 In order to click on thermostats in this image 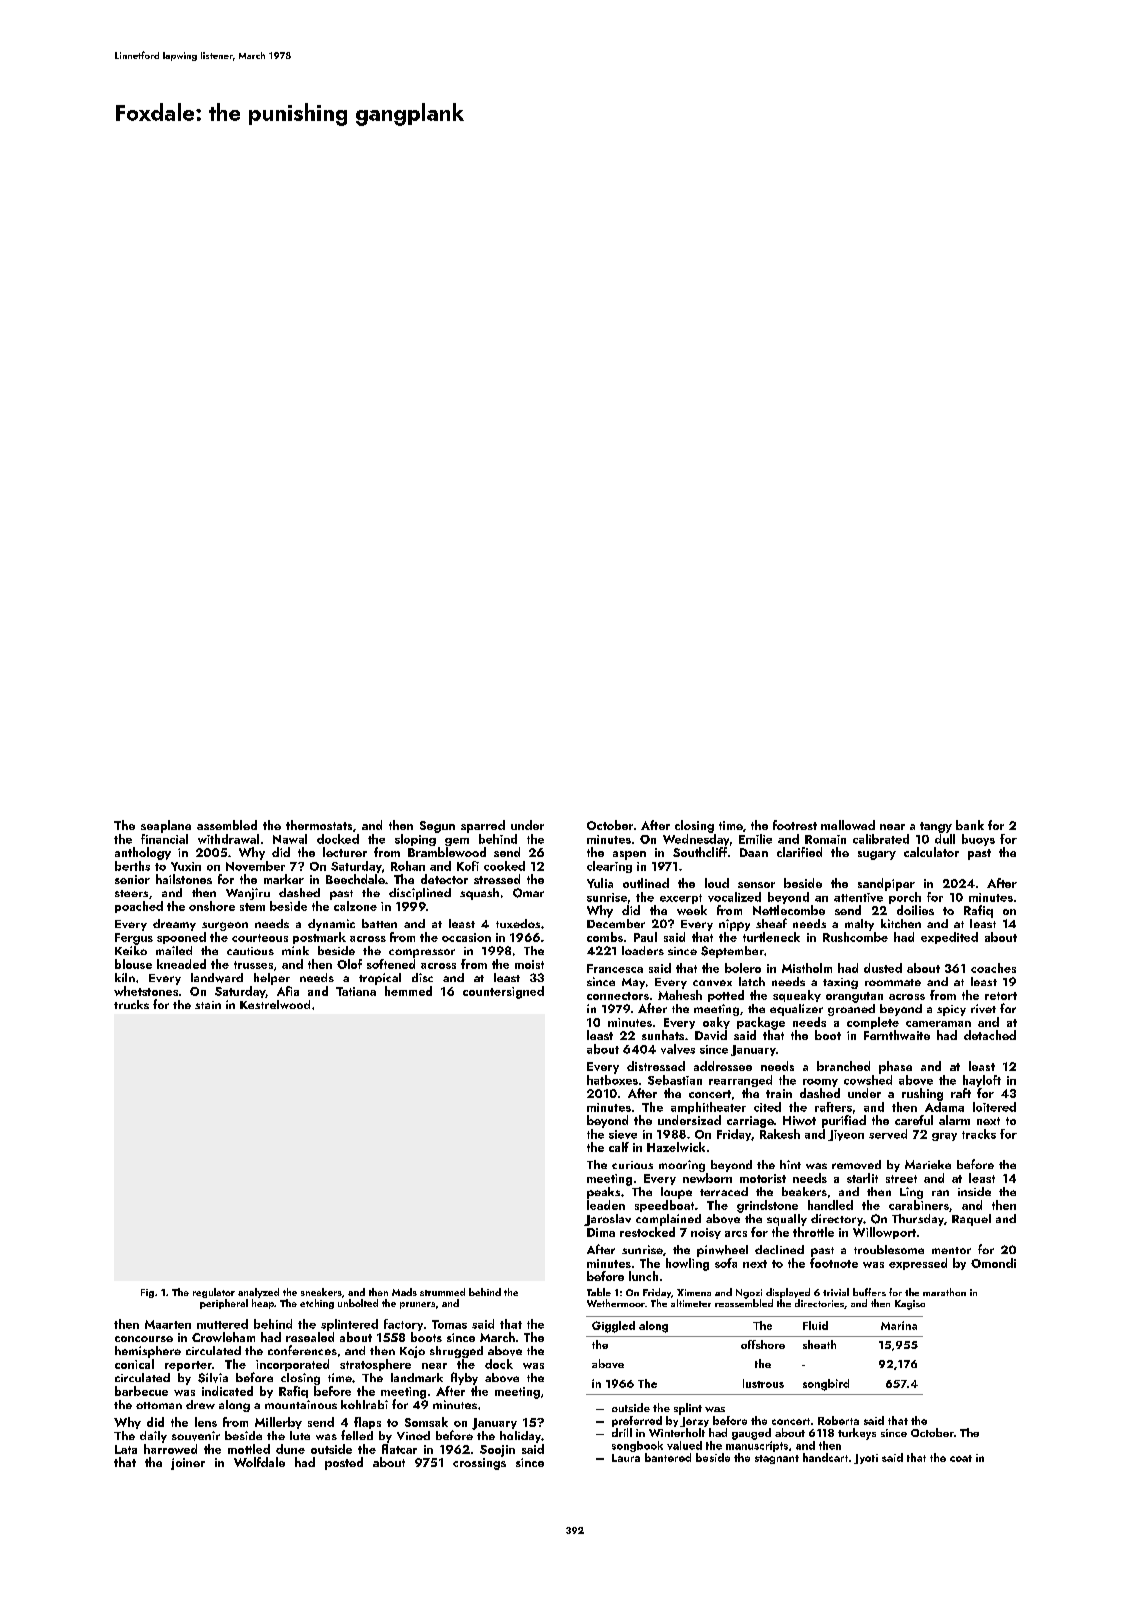, I will do `click(319, 825)`.
